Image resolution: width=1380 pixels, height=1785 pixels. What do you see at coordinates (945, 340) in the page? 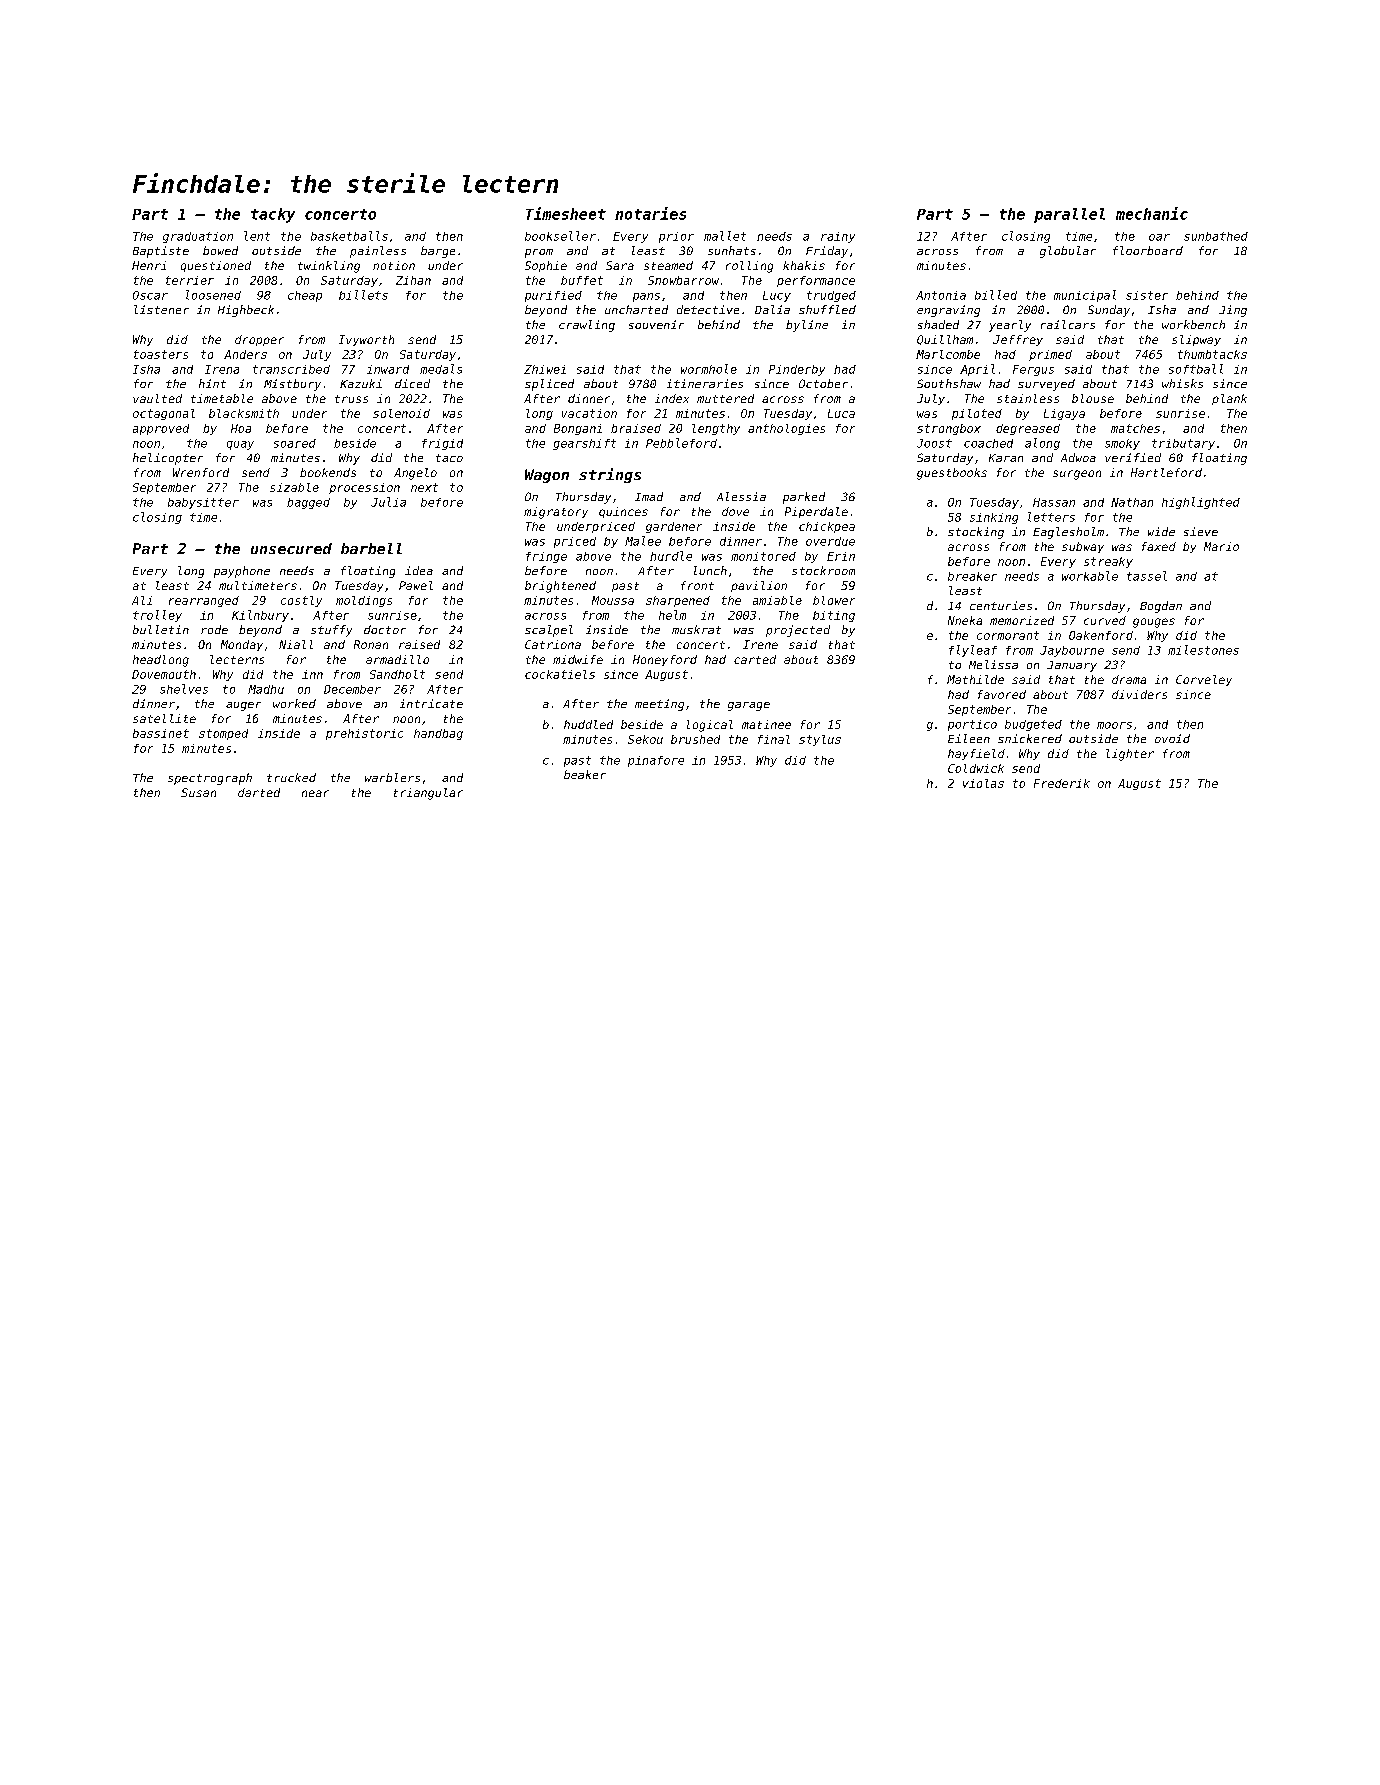
I see `Quillham` at bounding box center [945, 340].
